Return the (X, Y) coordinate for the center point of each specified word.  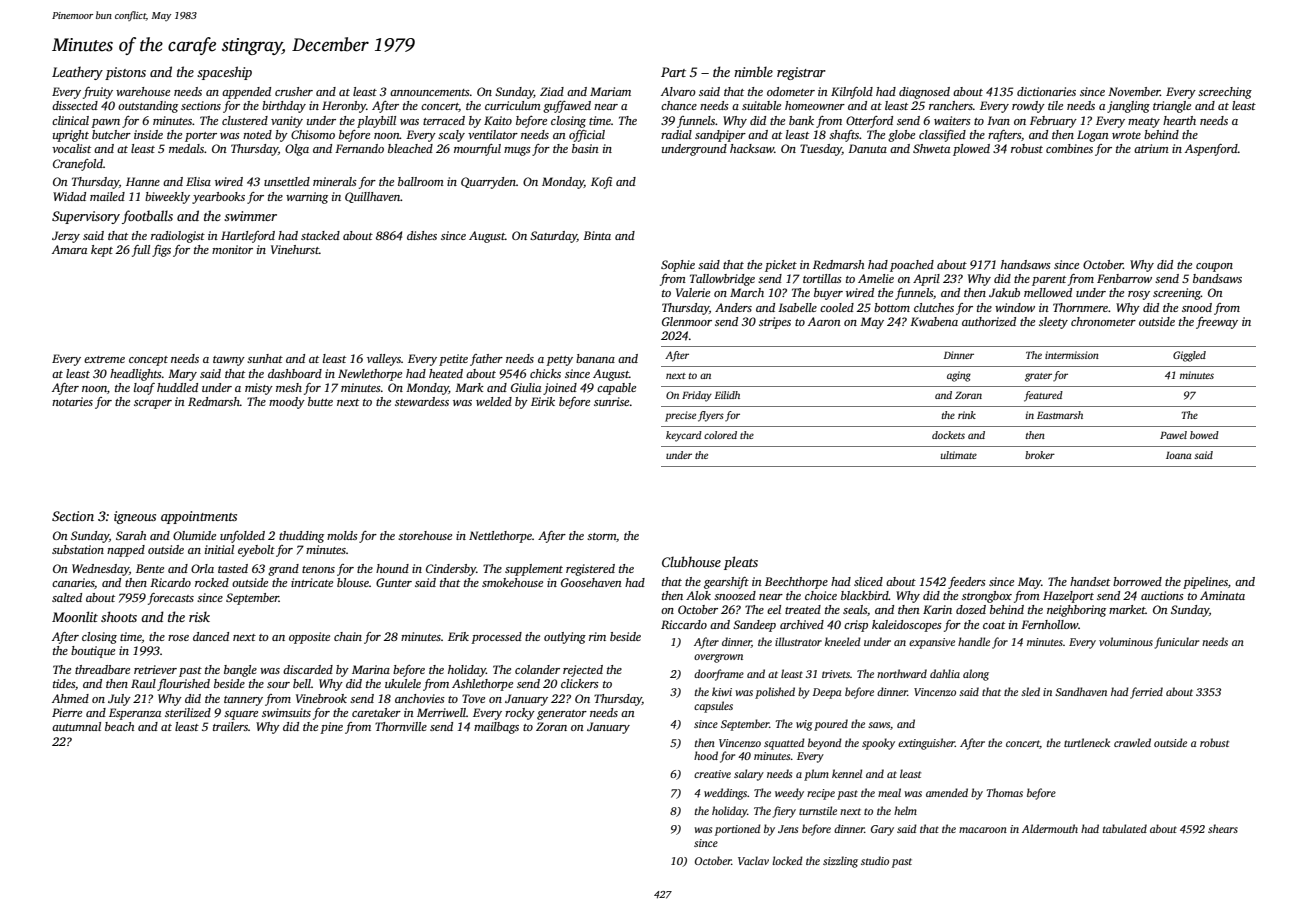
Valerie (693, 292)
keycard (684, 436)
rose (178, 638)
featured (1043, 396)
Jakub (1004, 292)
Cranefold (78, 165)
